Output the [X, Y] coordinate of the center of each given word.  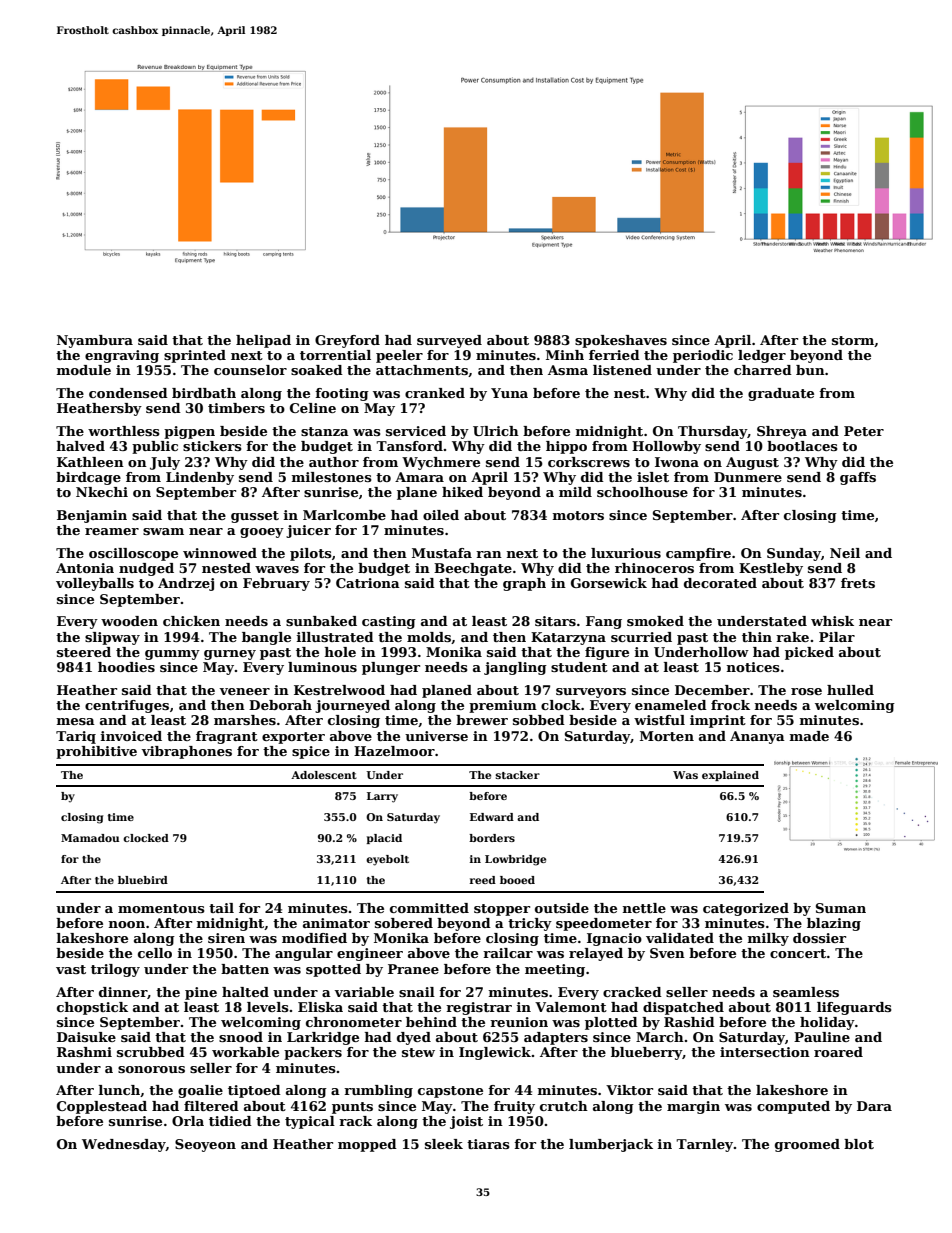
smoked [655, 621]
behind [431, 1022]
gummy [172, 655]
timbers [236, 408]
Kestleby [771, 569]
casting [389, 622]
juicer [308, 531]
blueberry [646, 1053]
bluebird [143, 880]
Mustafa [442, 553]
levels [268, 1007]
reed [483, 880]
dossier [819, 938]
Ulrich [496, 431]
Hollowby [666, 447]
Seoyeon [205, 1145]
